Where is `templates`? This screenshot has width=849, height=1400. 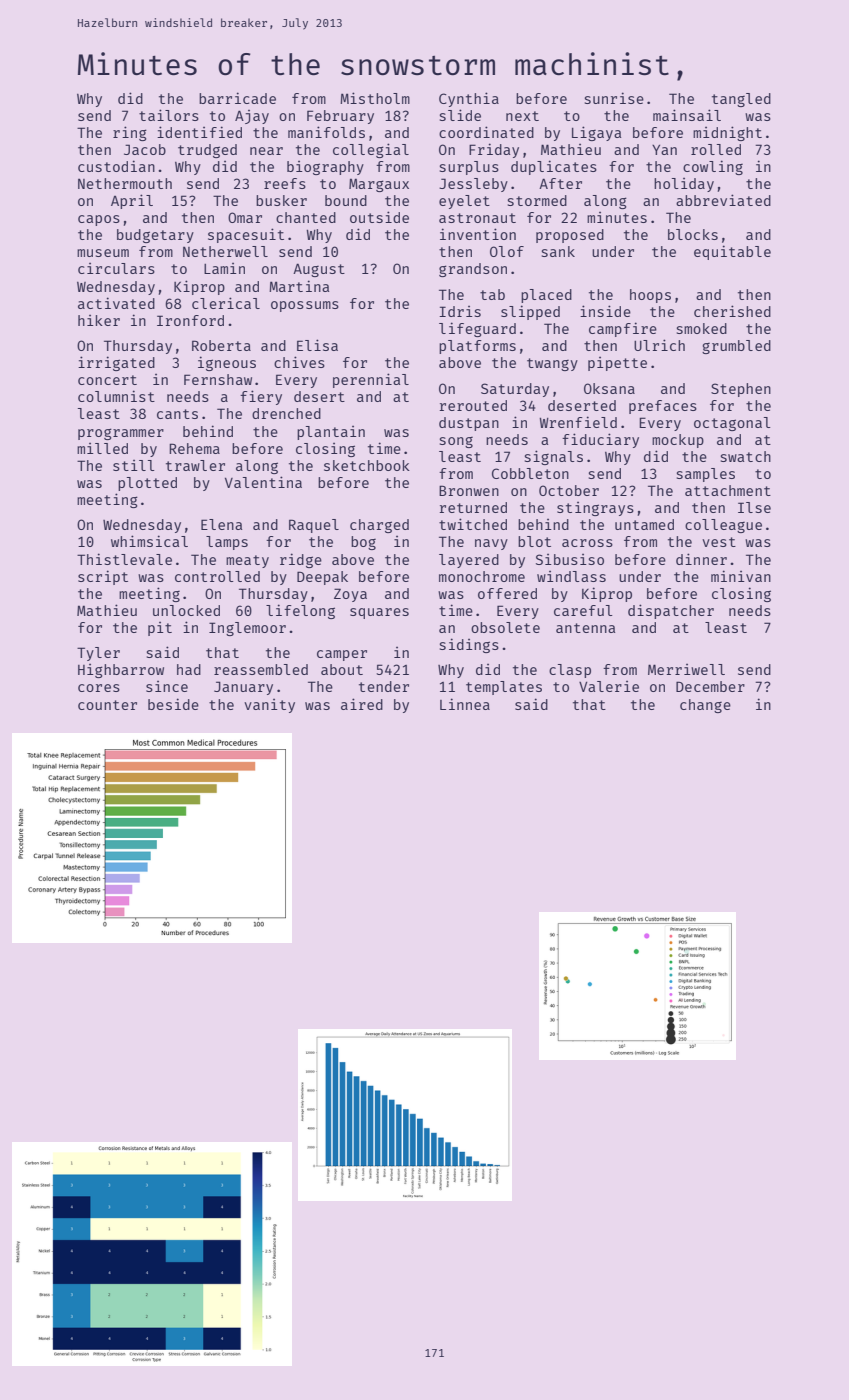 templates is located at coordinates (504, 688).
